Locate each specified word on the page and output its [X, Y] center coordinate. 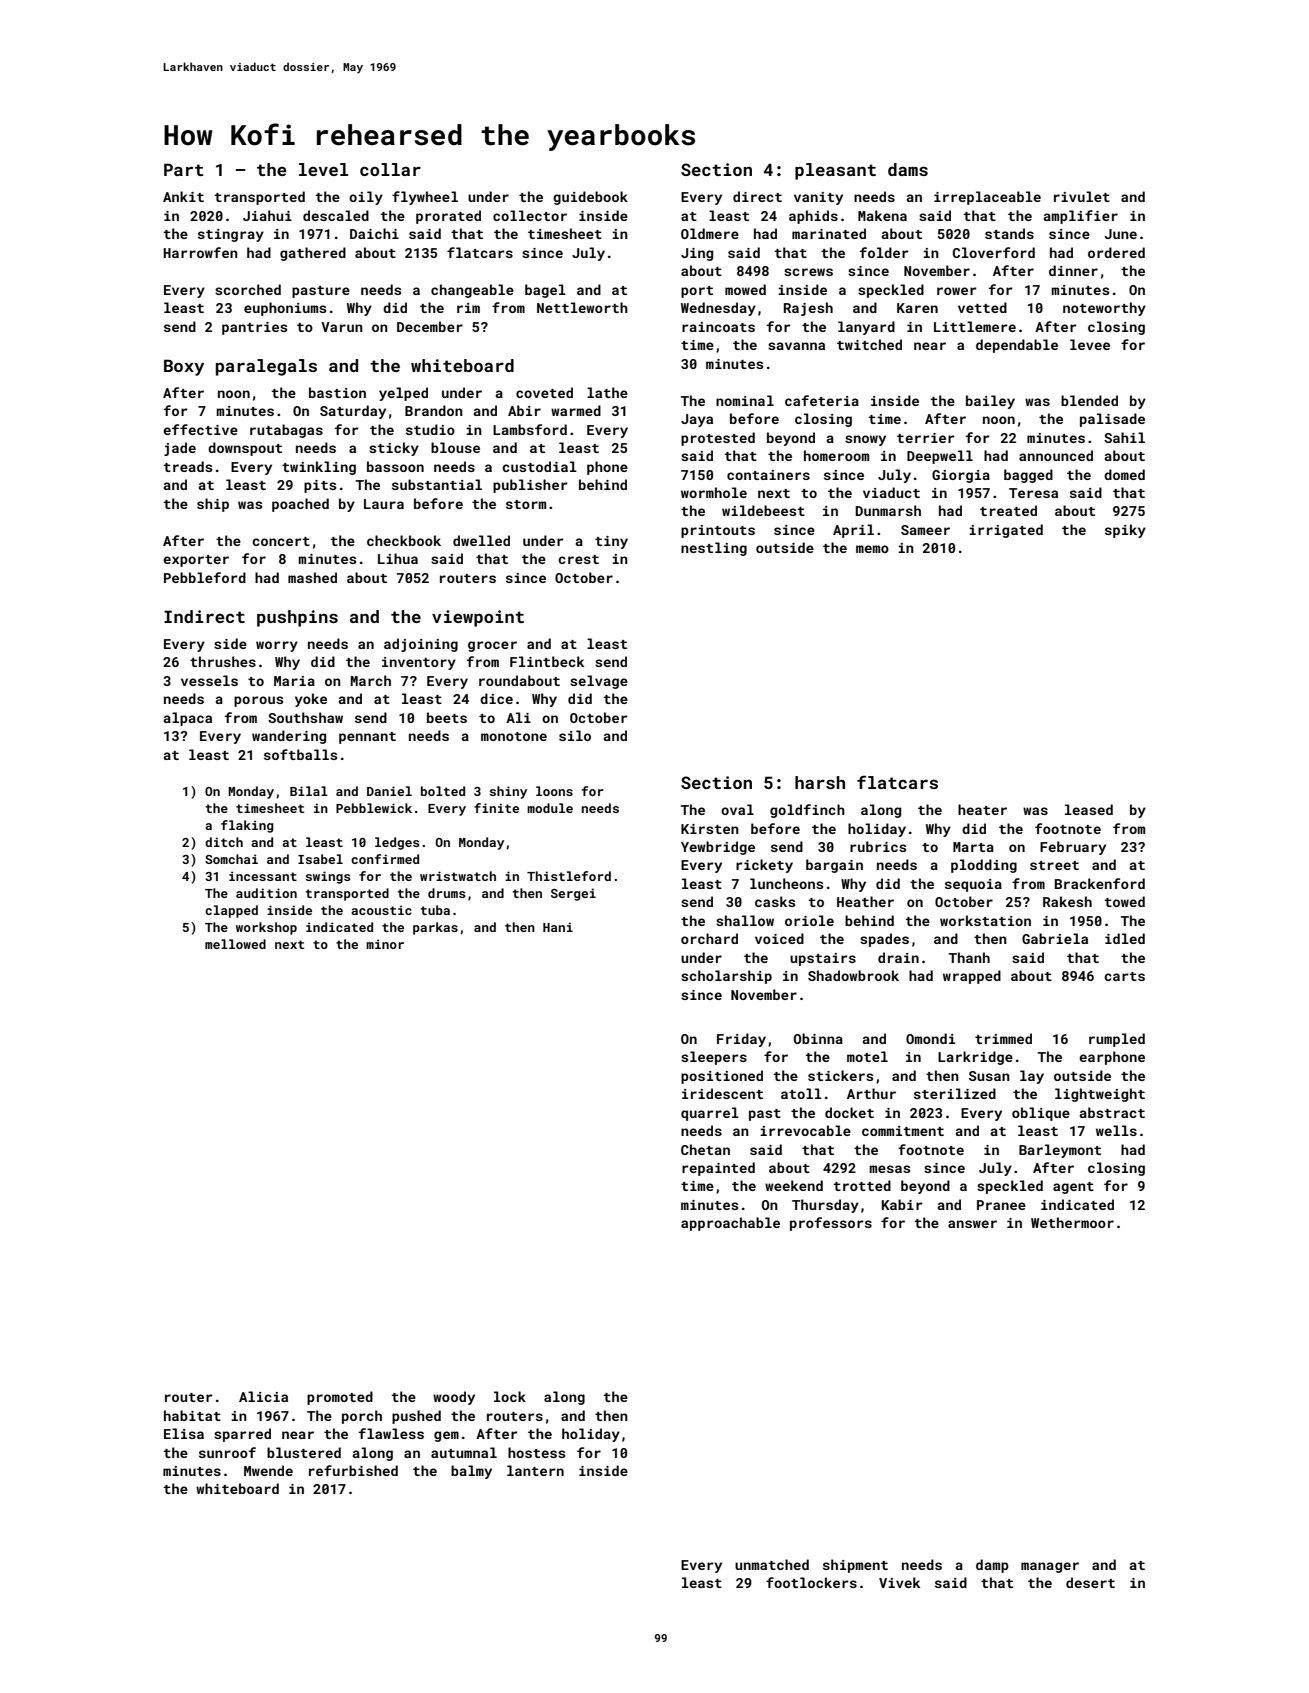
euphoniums [285, 309]
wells [1116, 1130]
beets [447, 717]
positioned [722, 1077]
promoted [340, 1398]
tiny [611, 542]
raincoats [718, 327]
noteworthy [1104, 309]
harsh [820, 782]
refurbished [353, 1470]
